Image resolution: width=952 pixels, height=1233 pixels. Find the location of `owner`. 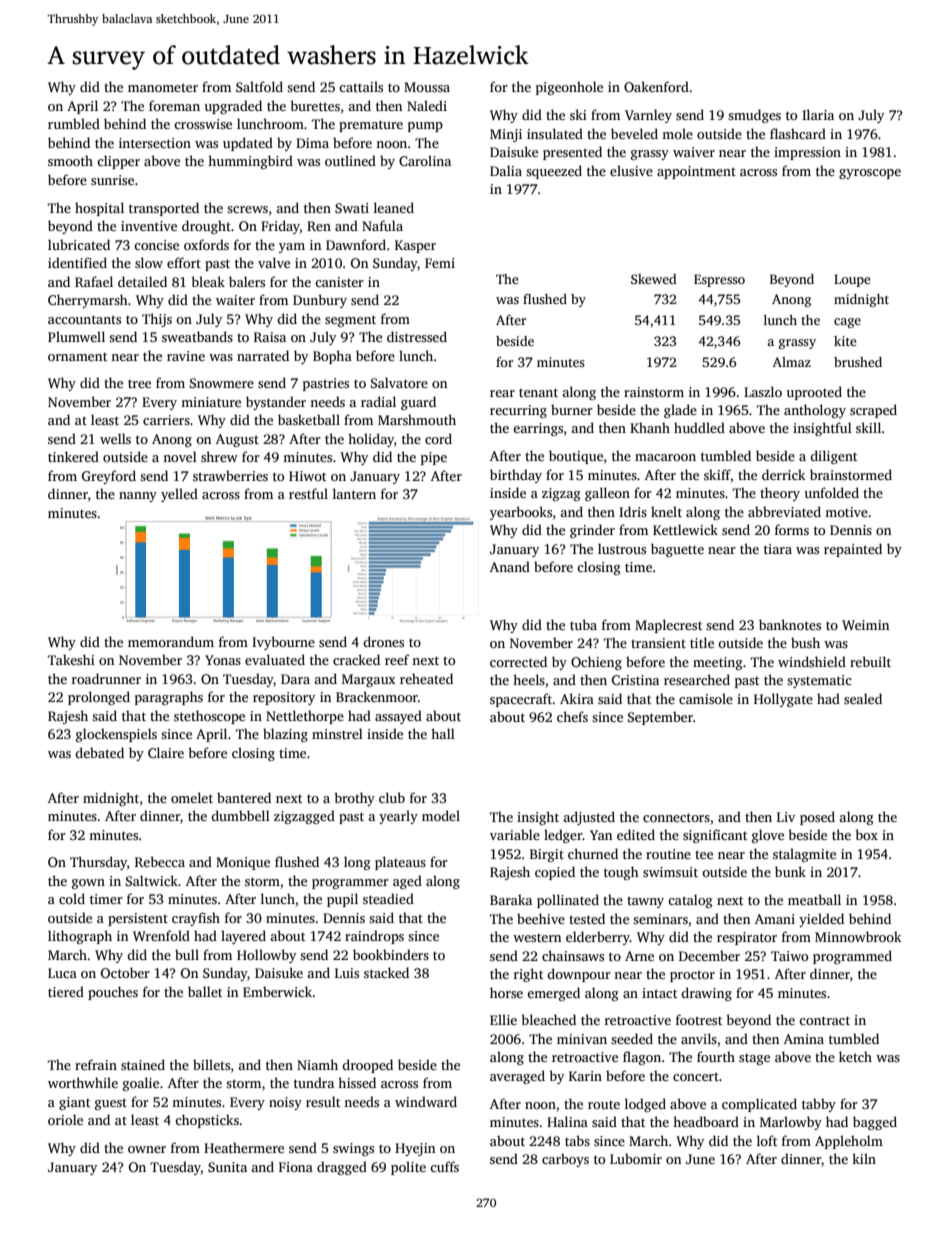

owner is located at coordinates (147, 1149).
